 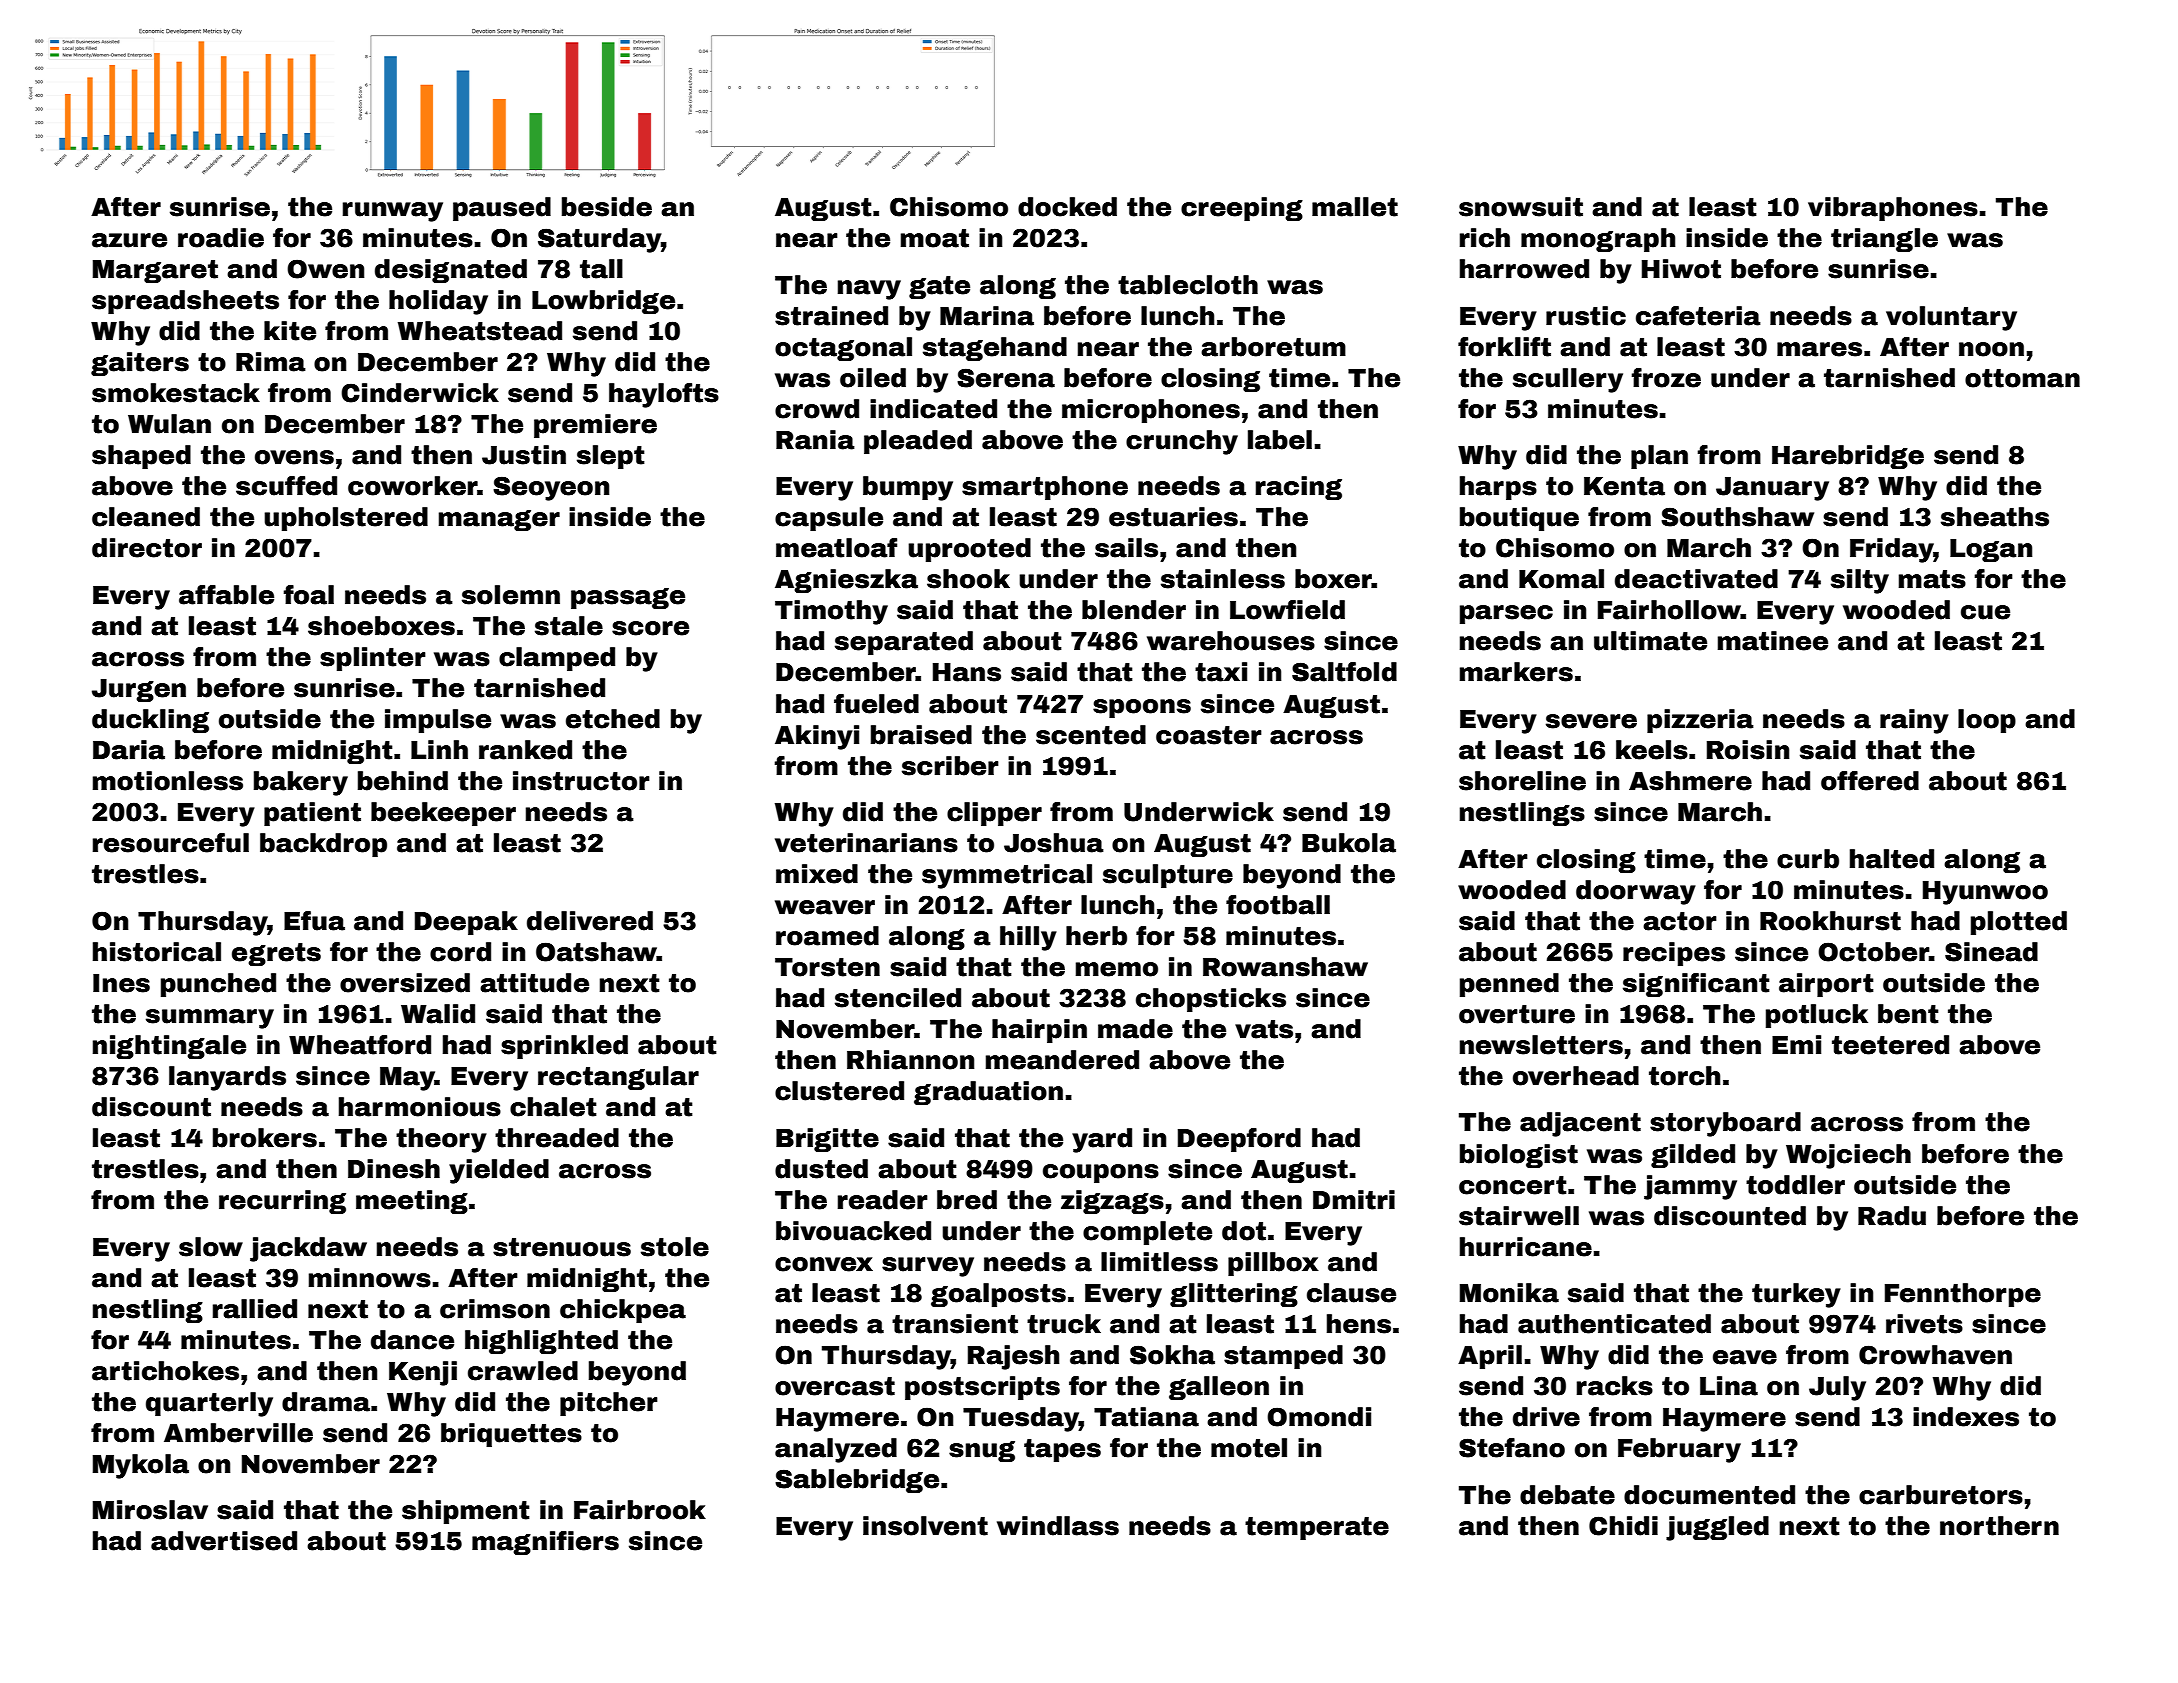 What do you see at coordinates (405, 983) in the image?
I see `oversized` at bounding box center [405, 983].
